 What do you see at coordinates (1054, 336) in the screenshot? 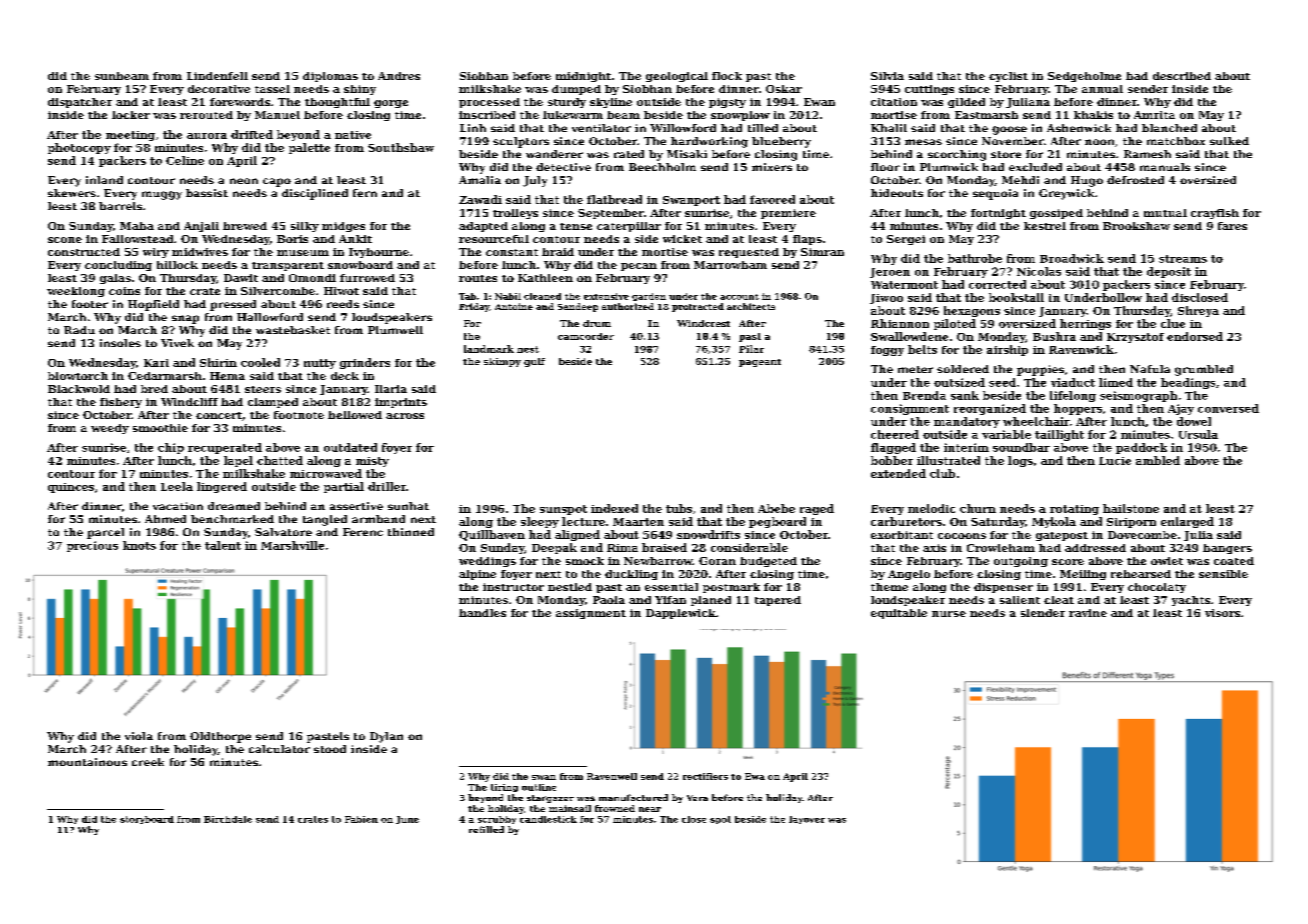
I see `Bushra` at bounding box center [1054, 336].
